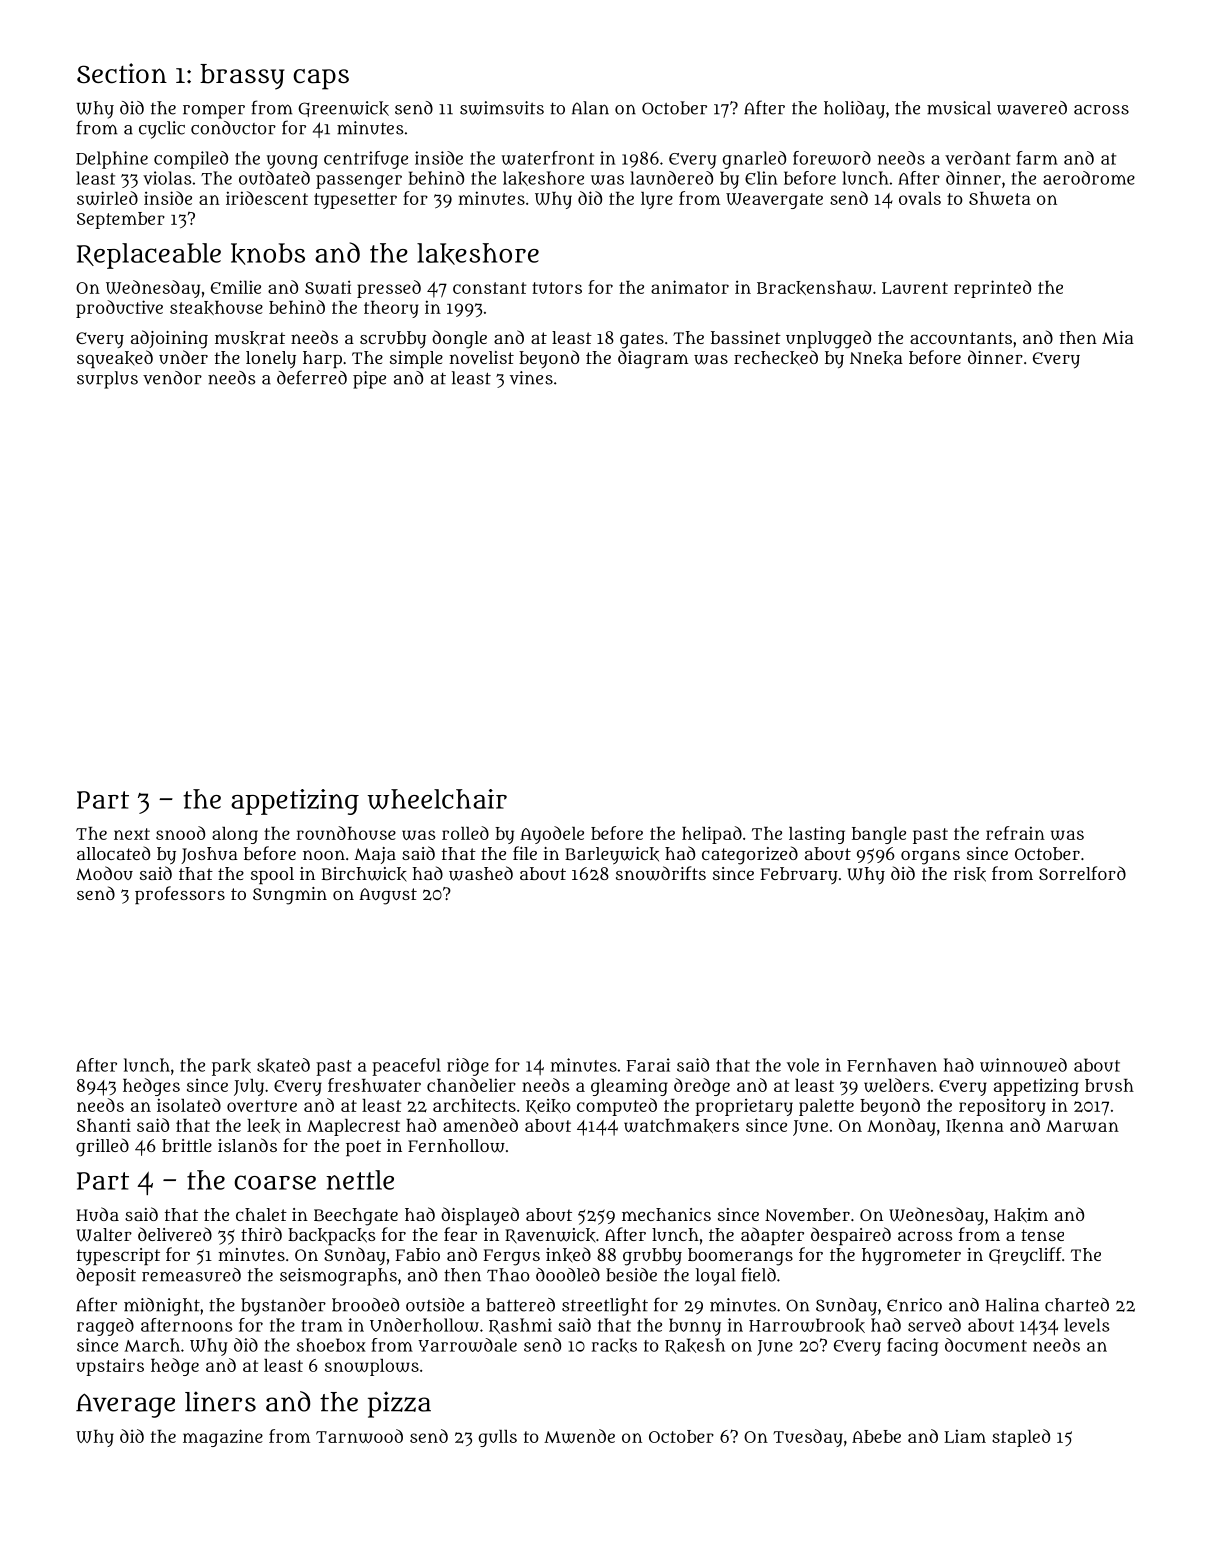 Image resolution: width=1212 pixels, height=1568 pixels. I want to click on vines, so click(531, 378).
